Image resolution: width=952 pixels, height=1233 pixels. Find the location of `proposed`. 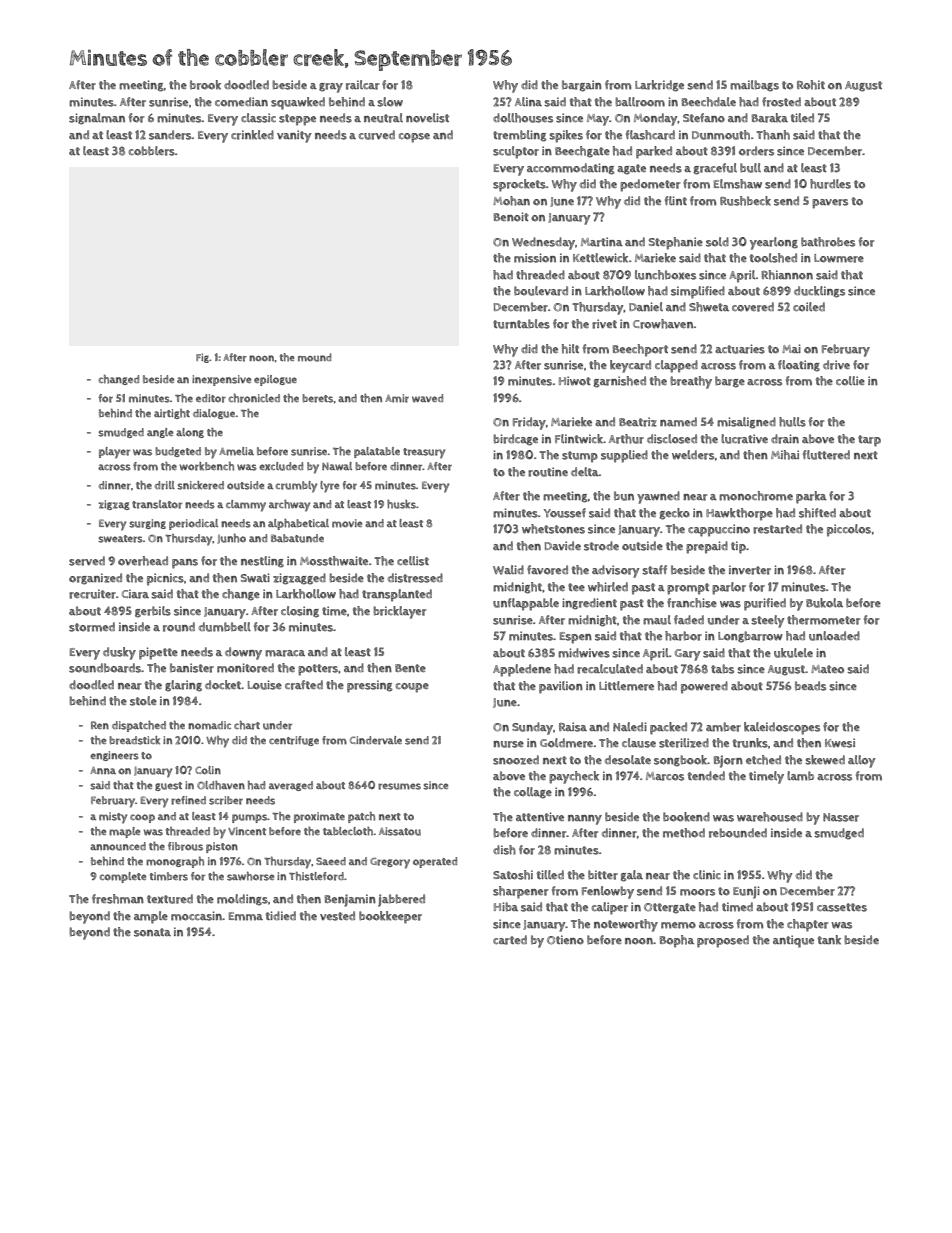

proposed is located at coordinates (723, 941).
